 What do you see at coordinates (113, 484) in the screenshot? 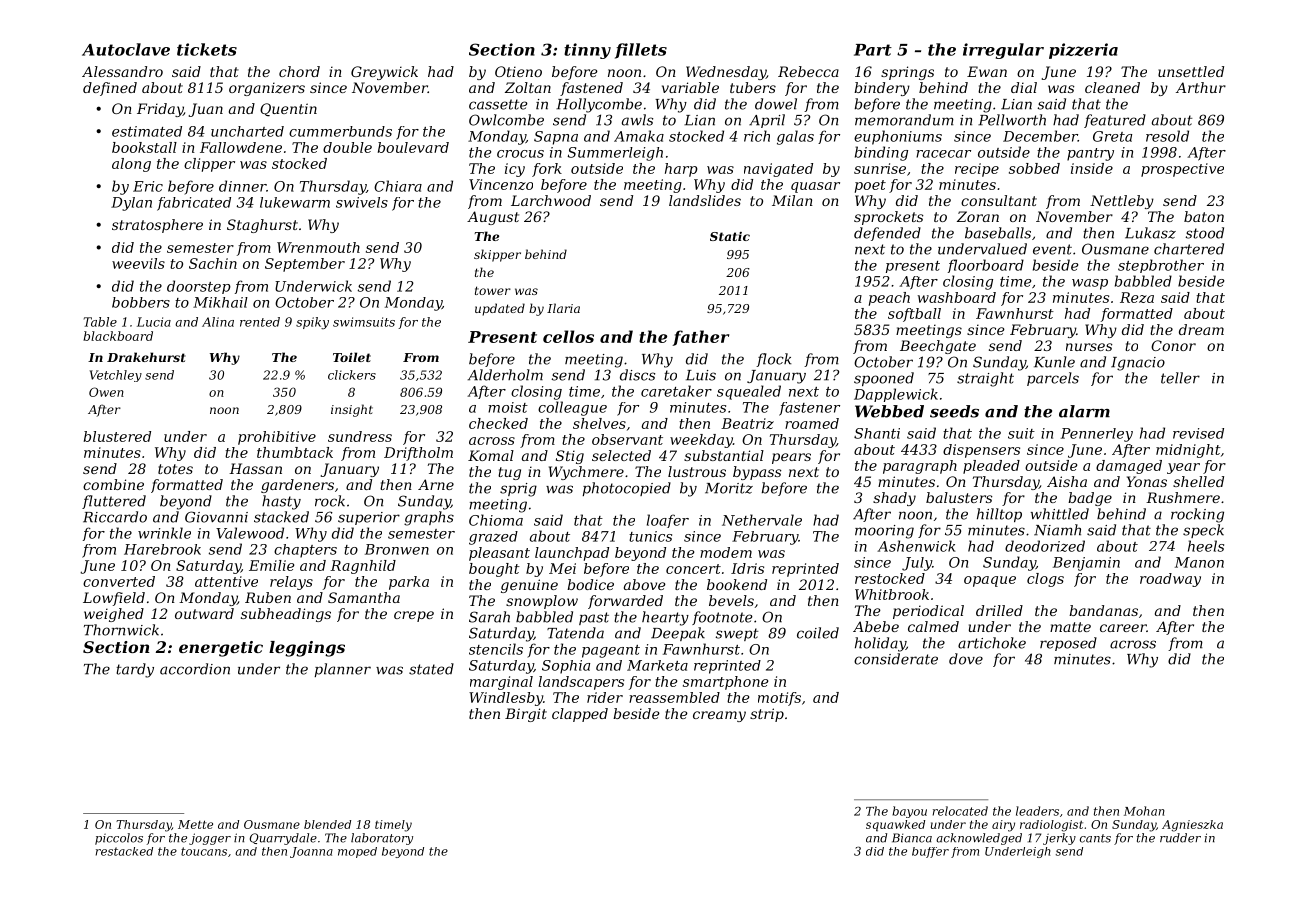
I see `combine` at bounding box center [113, 484].
